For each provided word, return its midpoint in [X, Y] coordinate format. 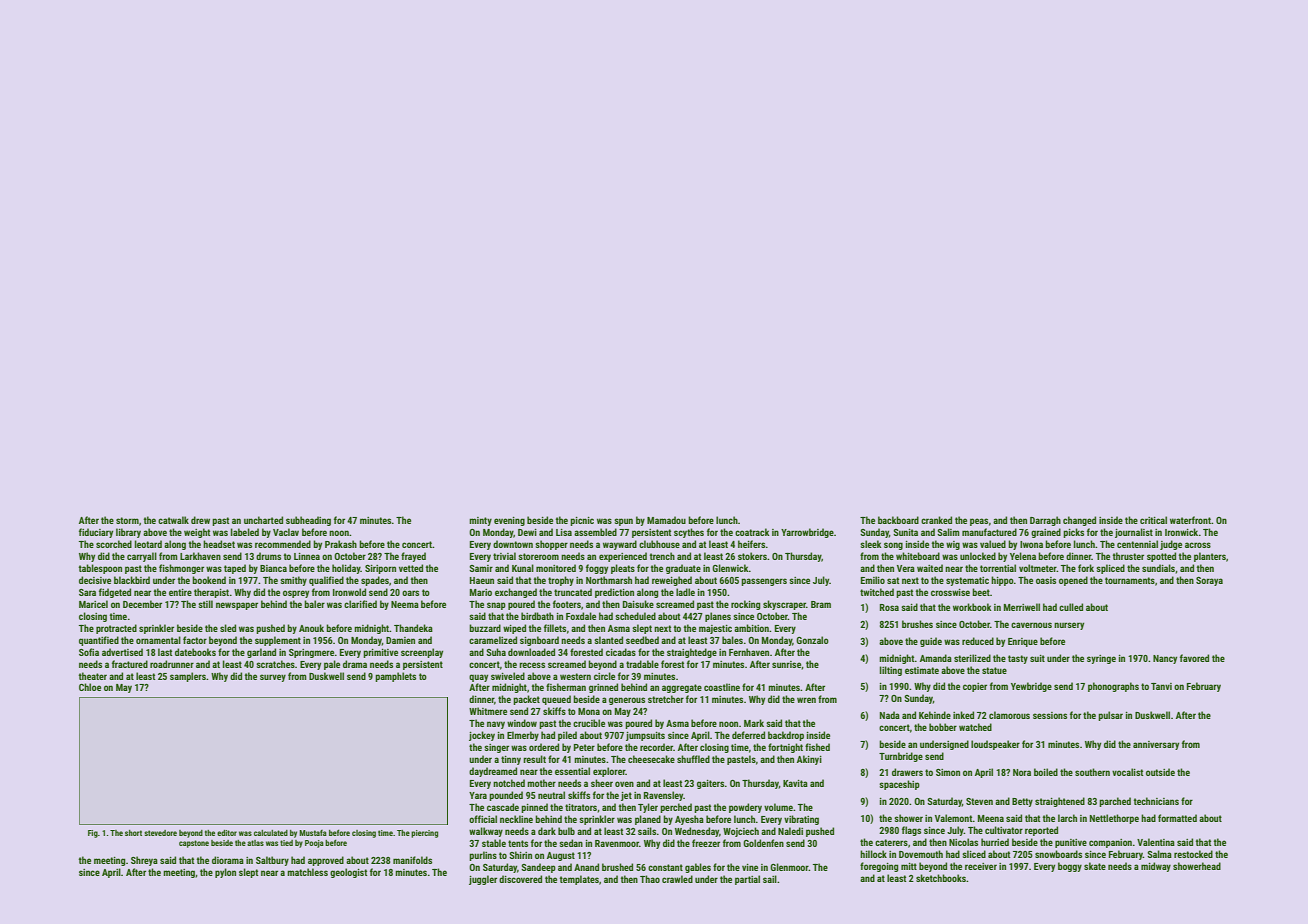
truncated [573, 592]
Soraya [1209, 581]
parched [1115, 802]
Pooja [314, 844]
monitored [556, 568]
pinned [534, 808]
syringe [1101, 659]
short [133, 833]
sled [228, 628]
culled [1071, 607]
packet [526, 700]
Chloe [90, 687]
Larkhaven [200, 556]
